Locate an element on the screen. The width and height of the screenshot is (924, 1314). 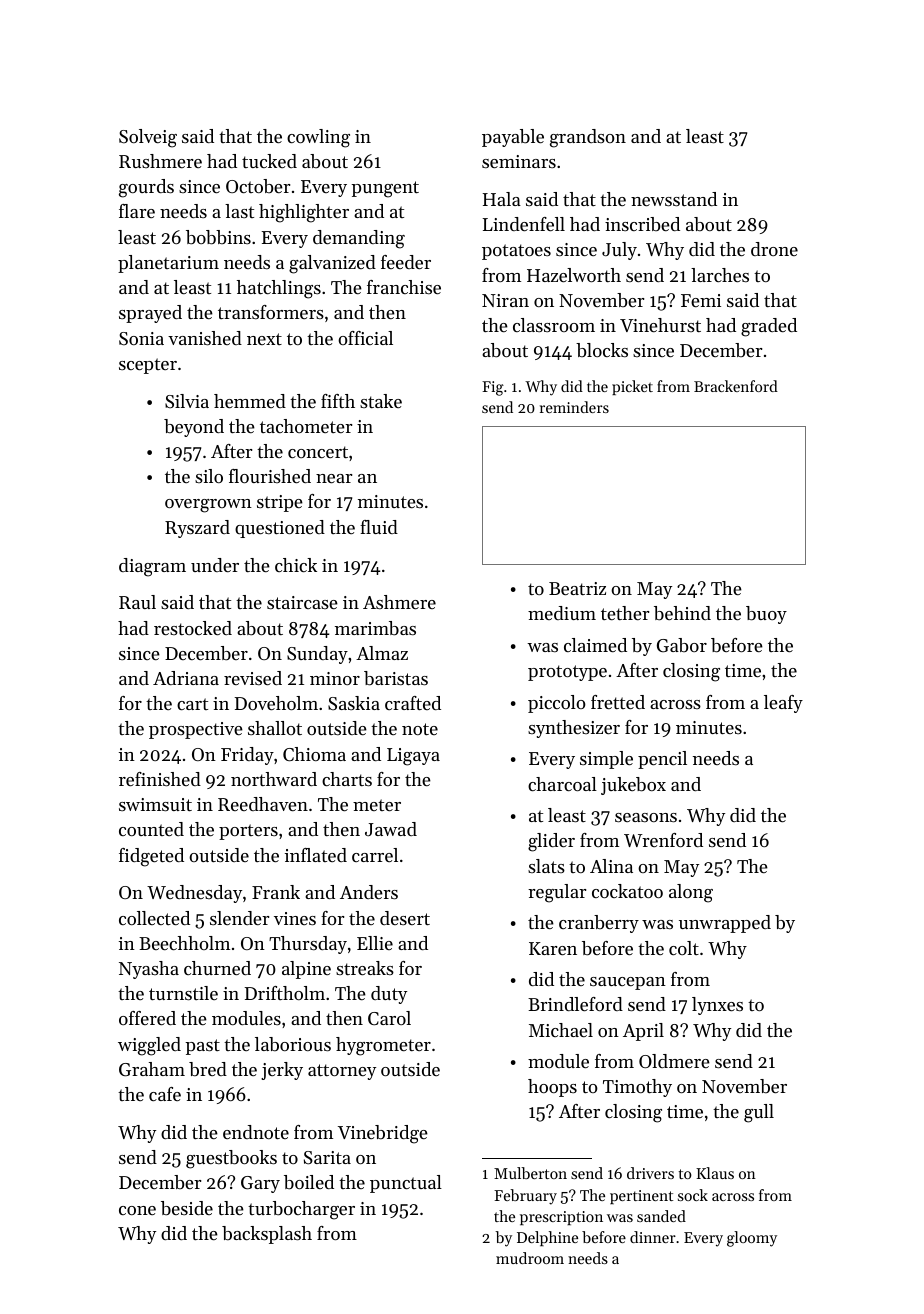
slats is located at coordinates (546, 866).
